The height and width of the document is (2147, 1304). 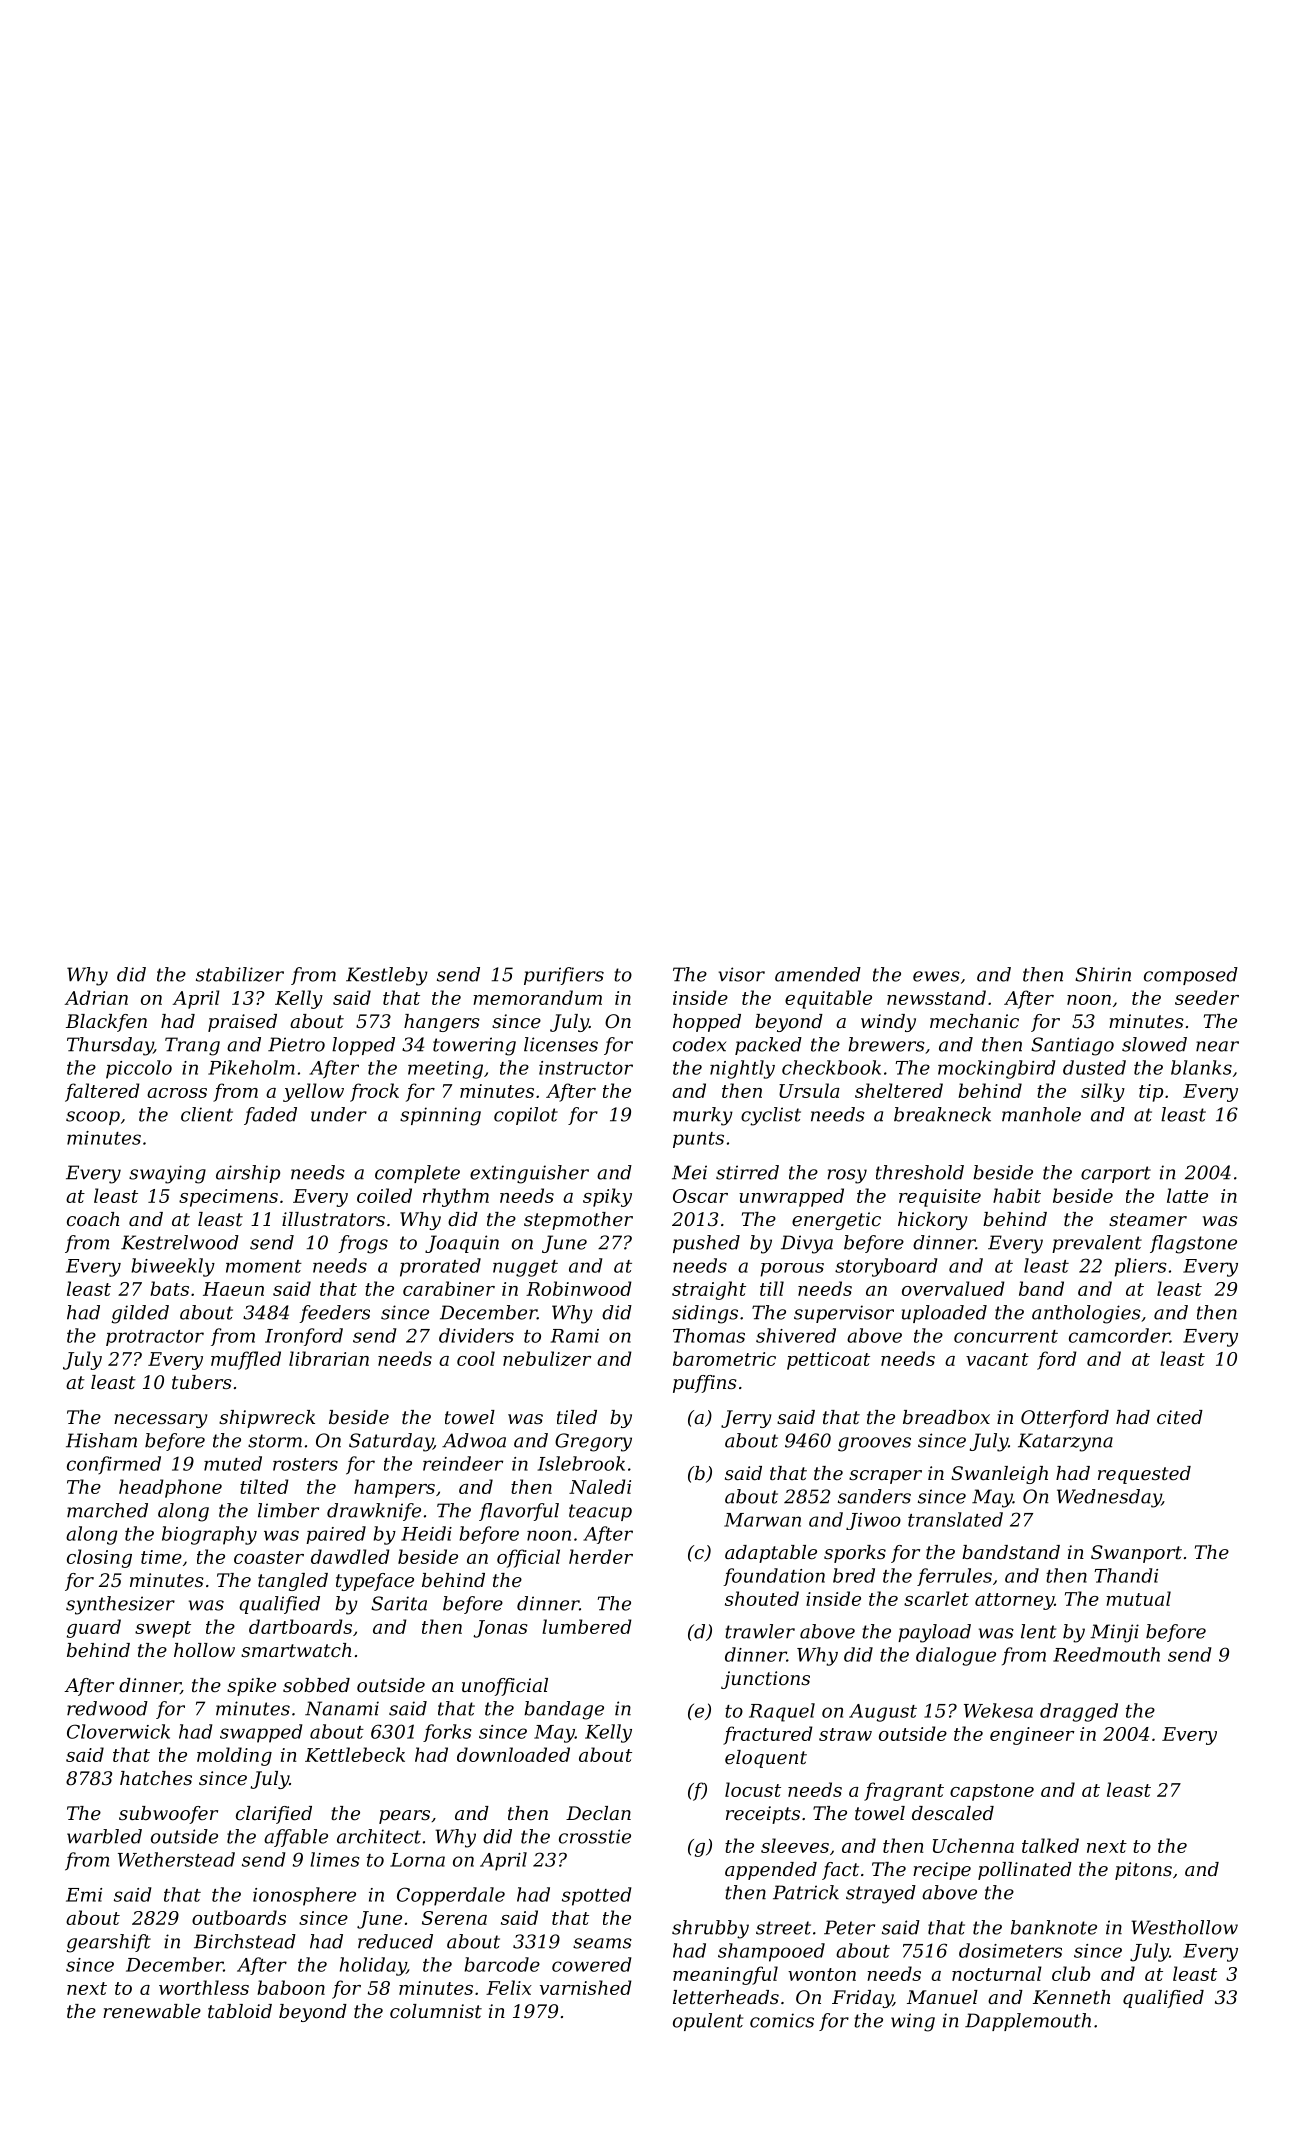 What do you see at coordinates (561, 1044) in the document?
I see `licenses` at bounding box center [561, 1044].
